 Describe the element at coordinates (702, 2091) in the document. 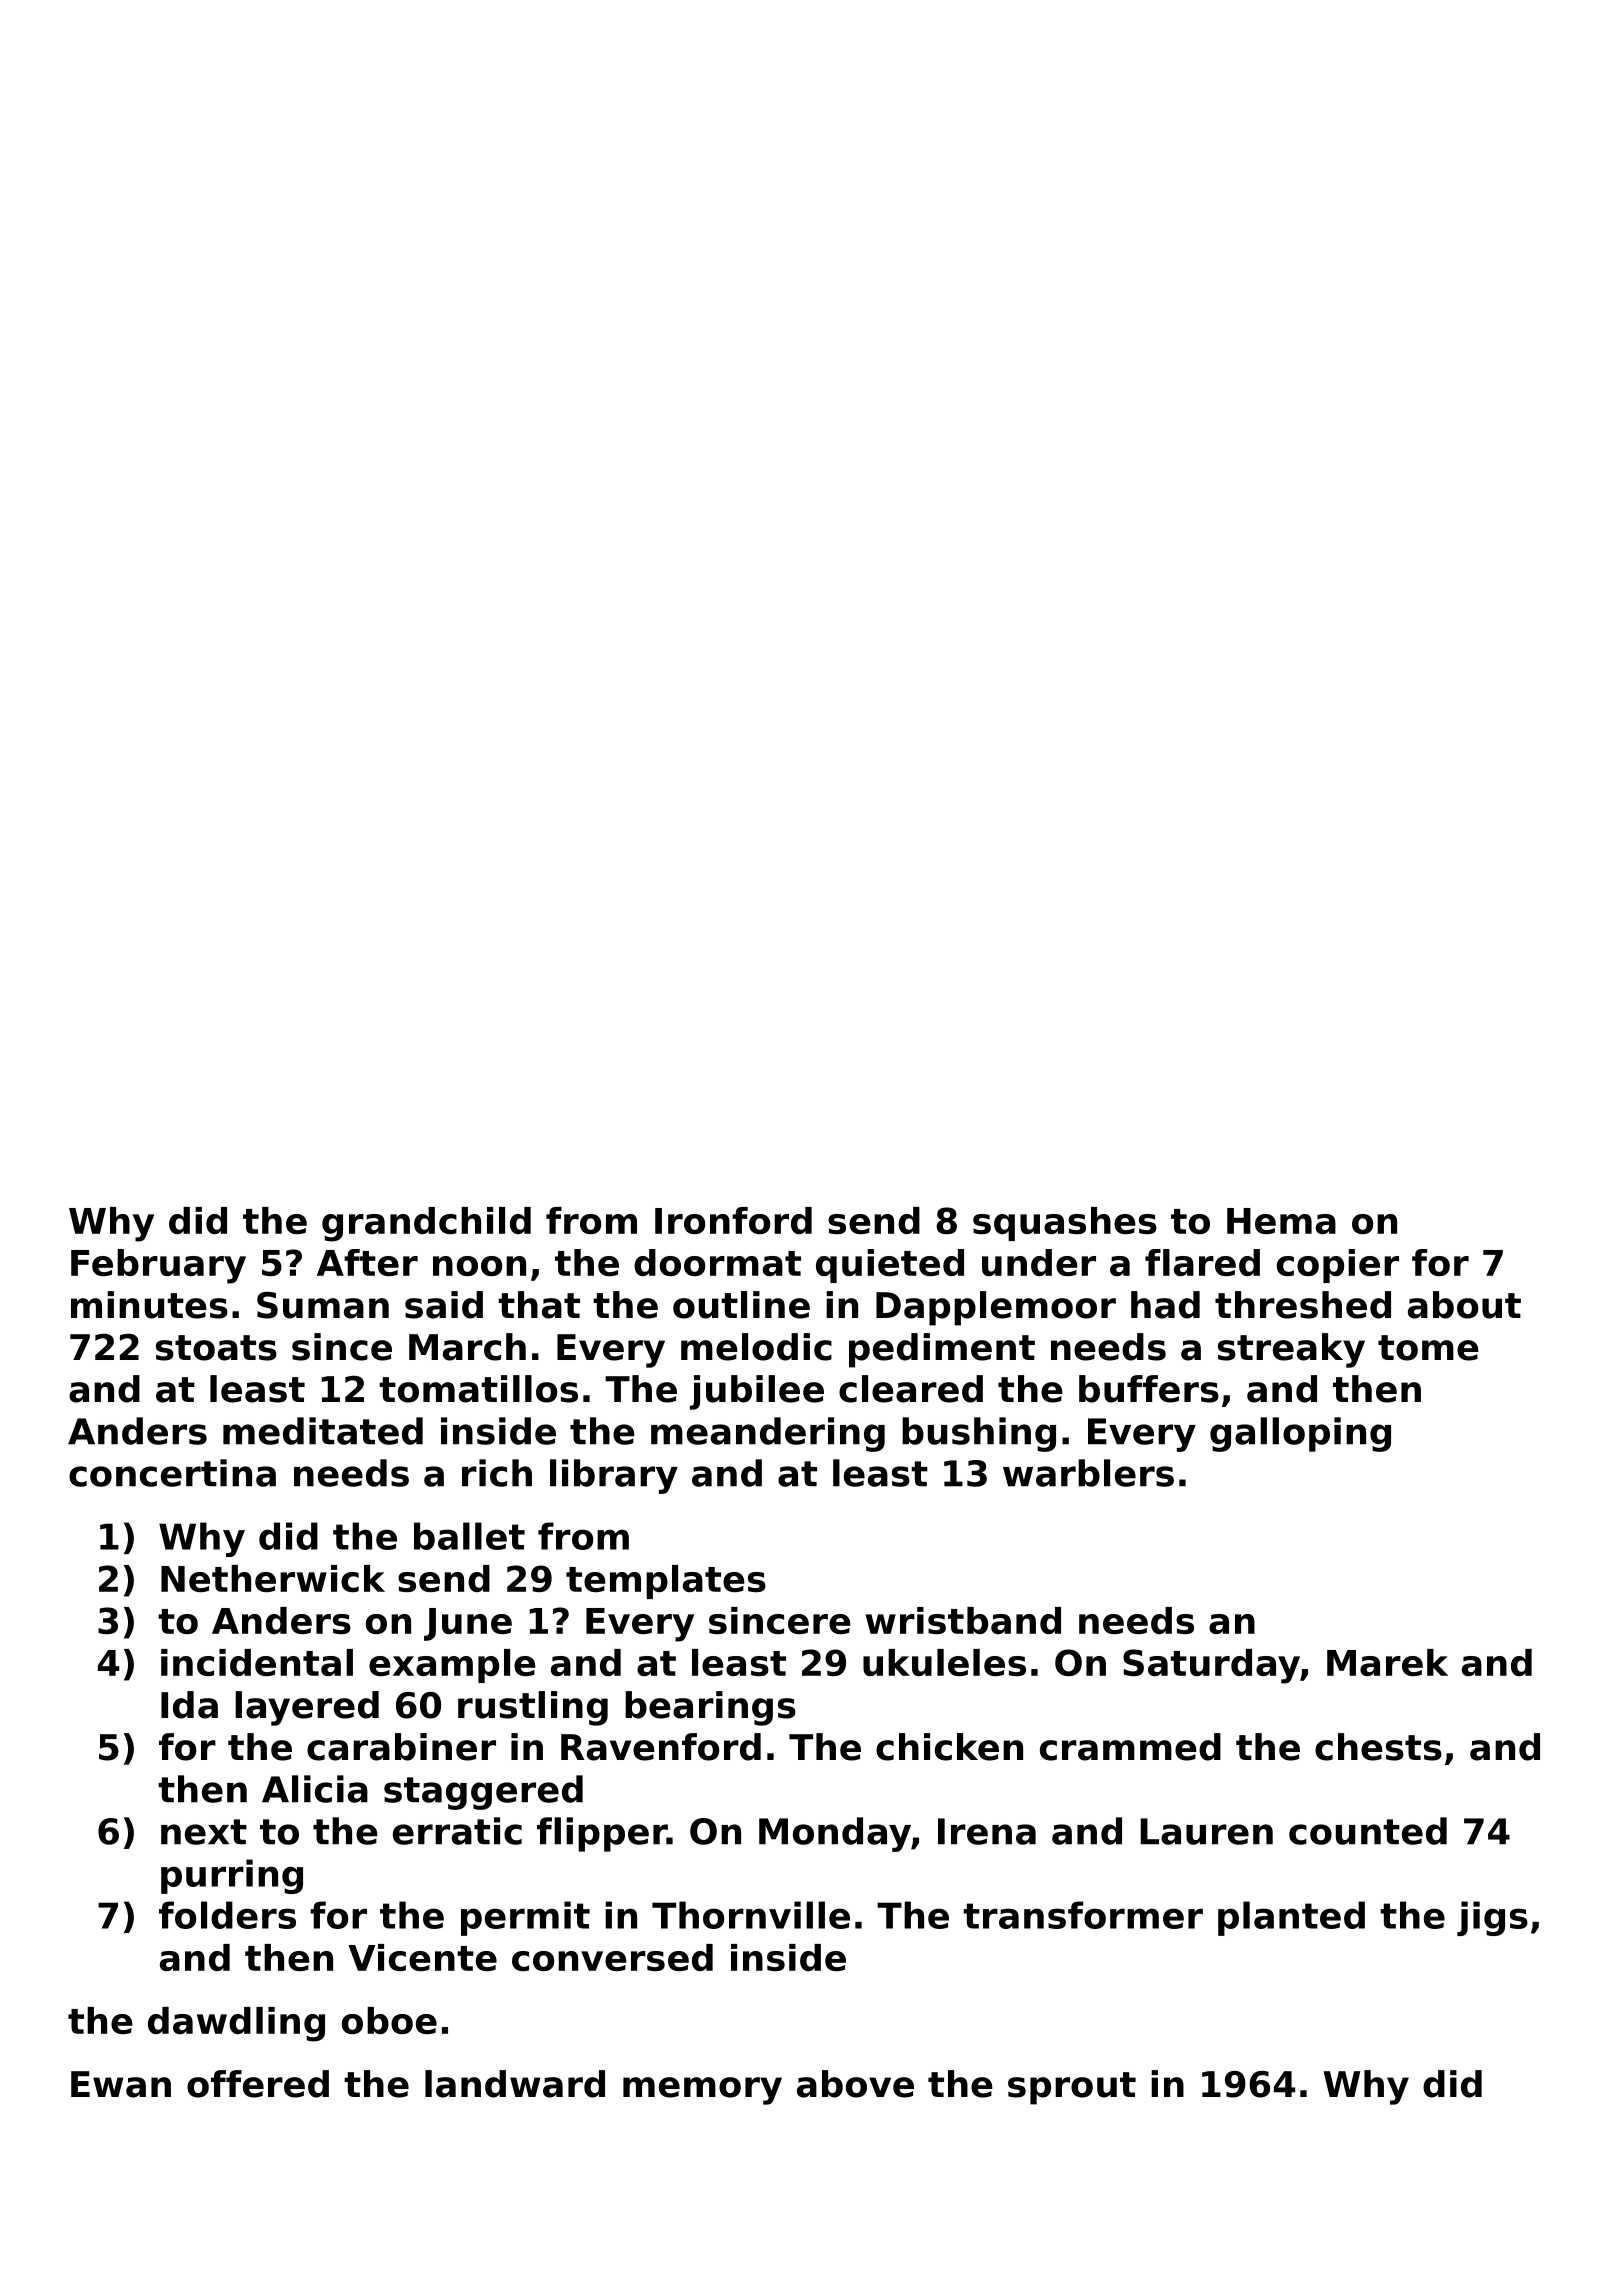

I see `memory` at that location.
